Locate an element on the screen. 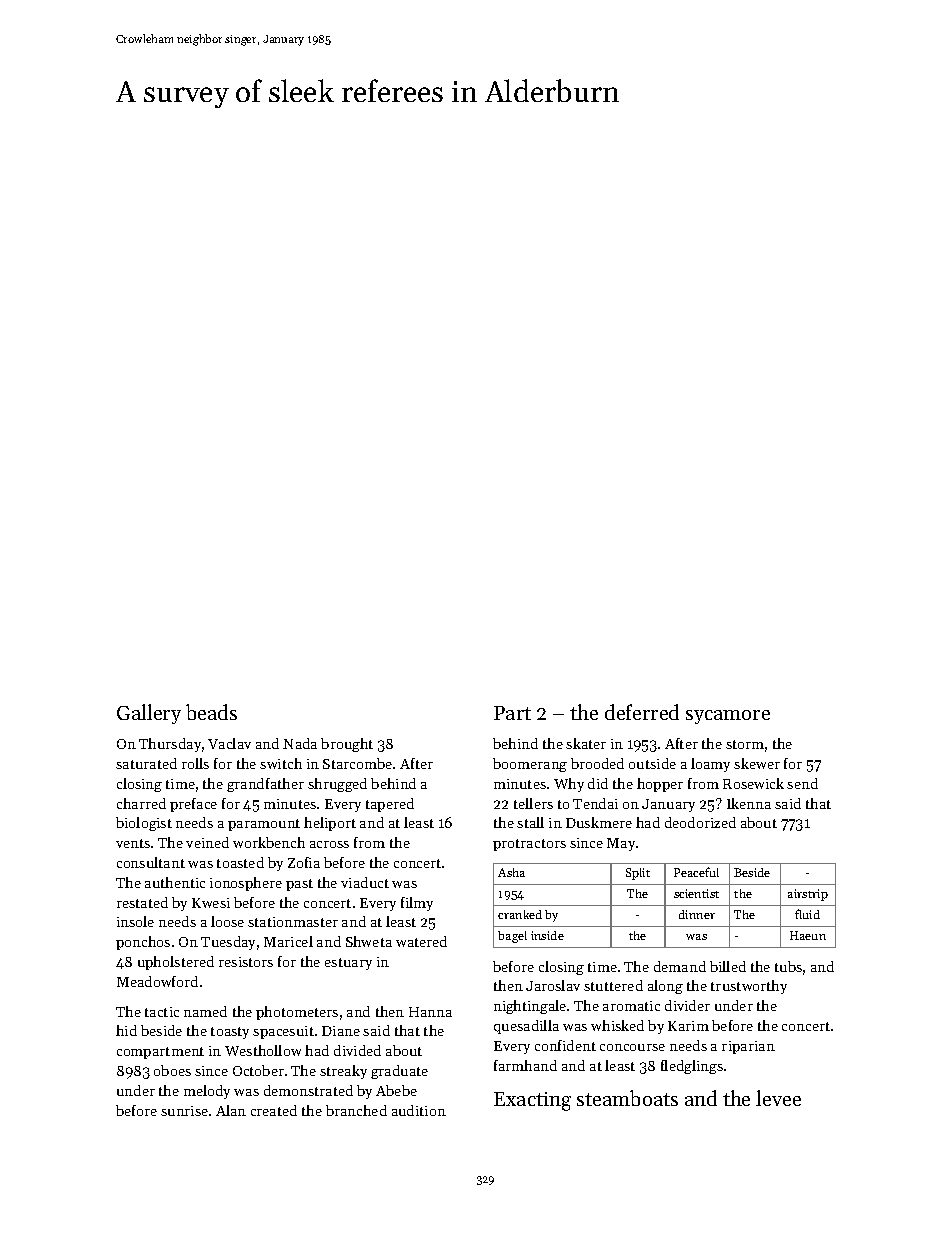  billed is located at coordinates (728, 966).
